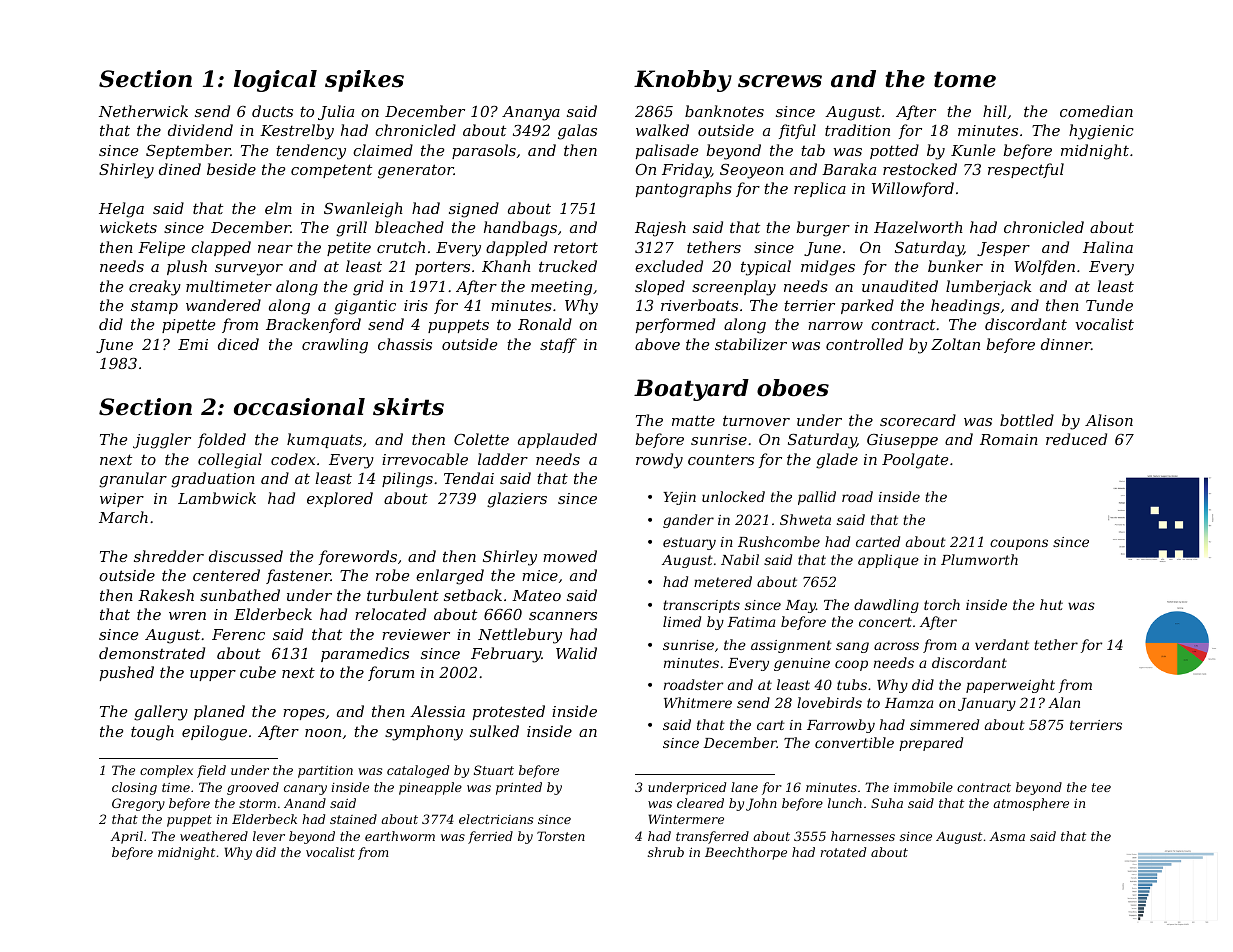  What do you see at coordinates (965, 79) in the image?
I see `tome` at bounding box center [965, 79].
